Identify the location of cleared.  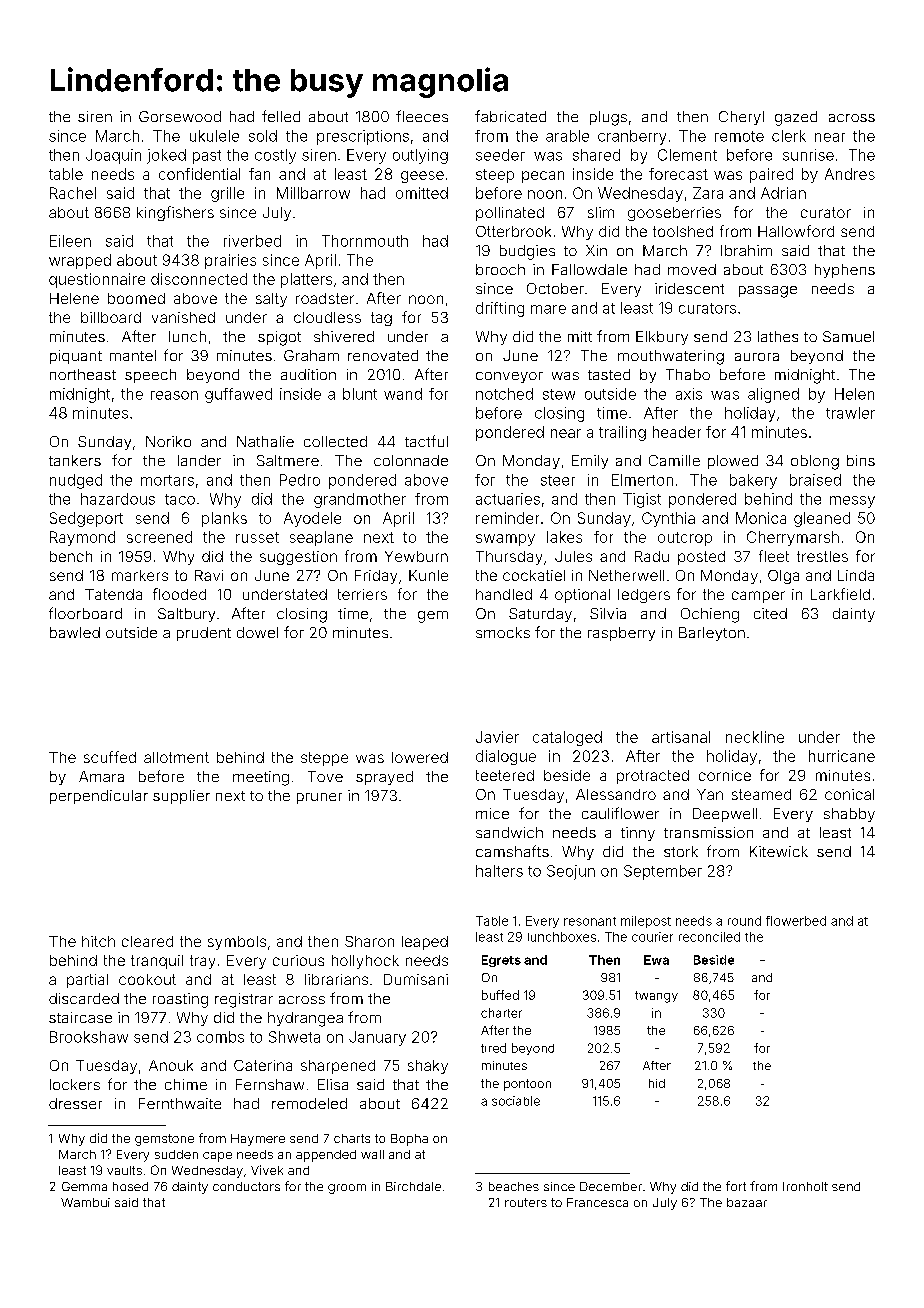
(147, 941).
